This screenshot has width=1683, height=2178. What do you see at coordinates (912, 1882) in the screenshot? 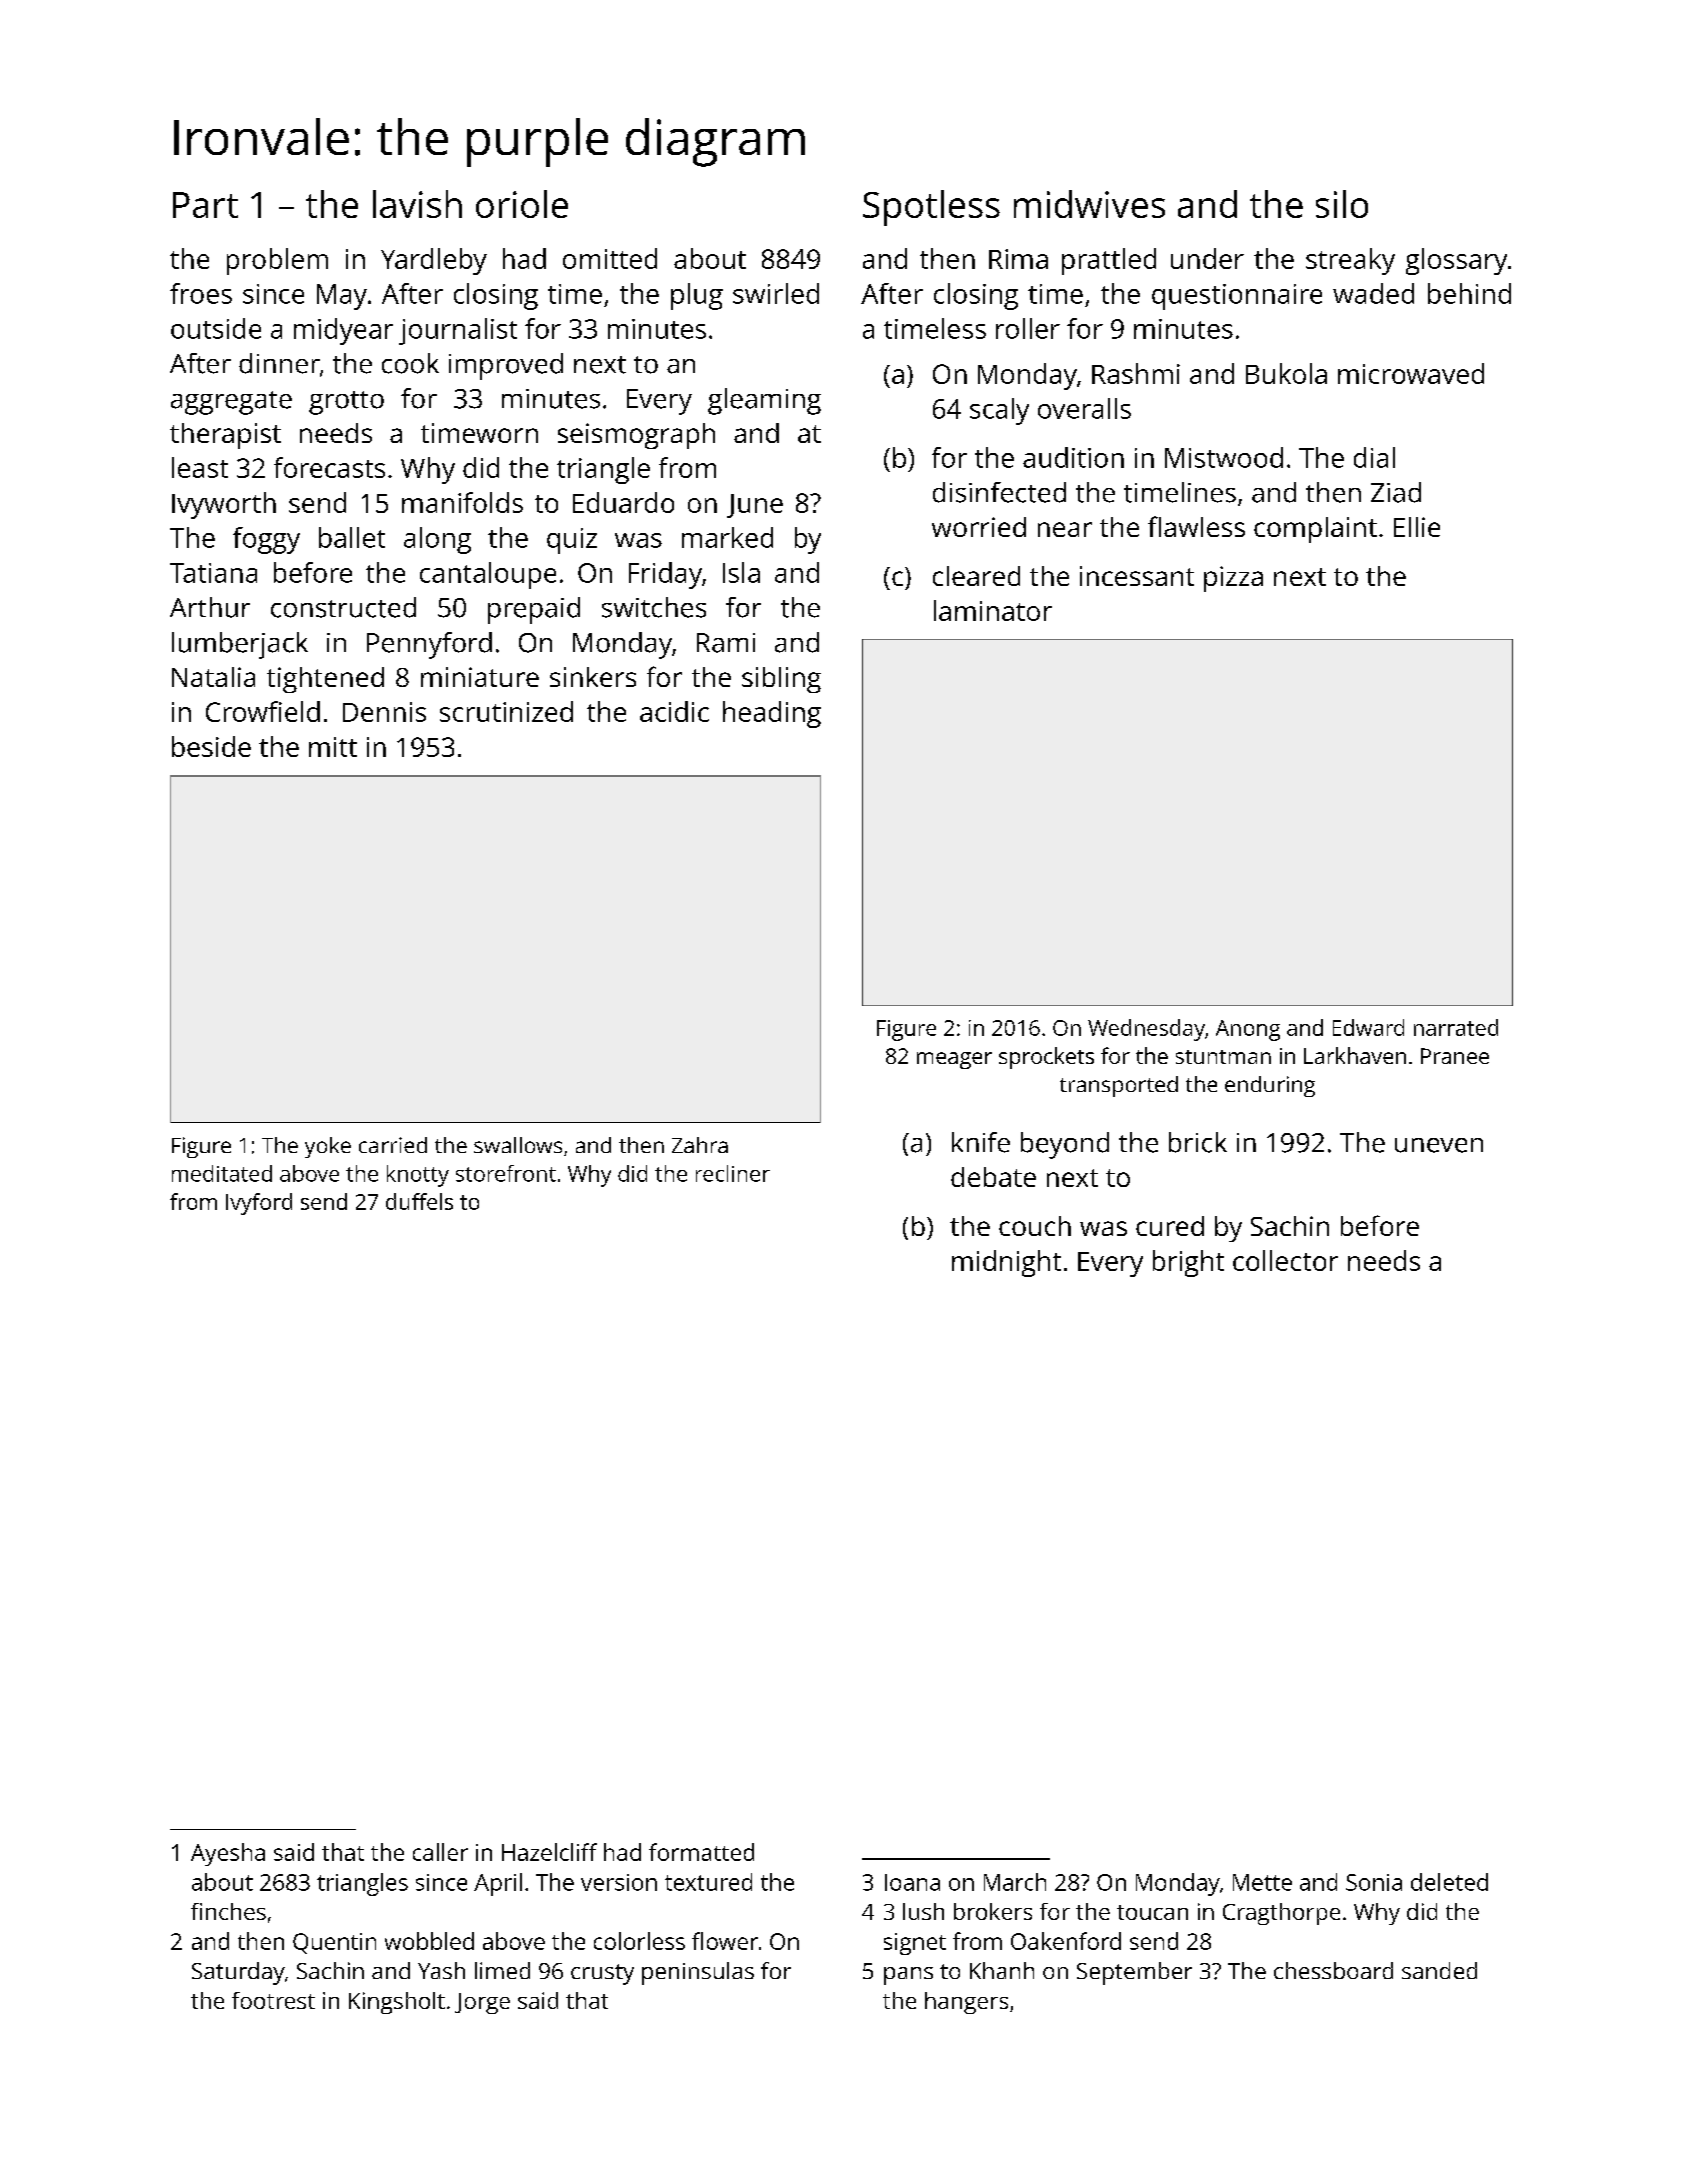
I see `Ioana` at bounding box center [912, 1882].
